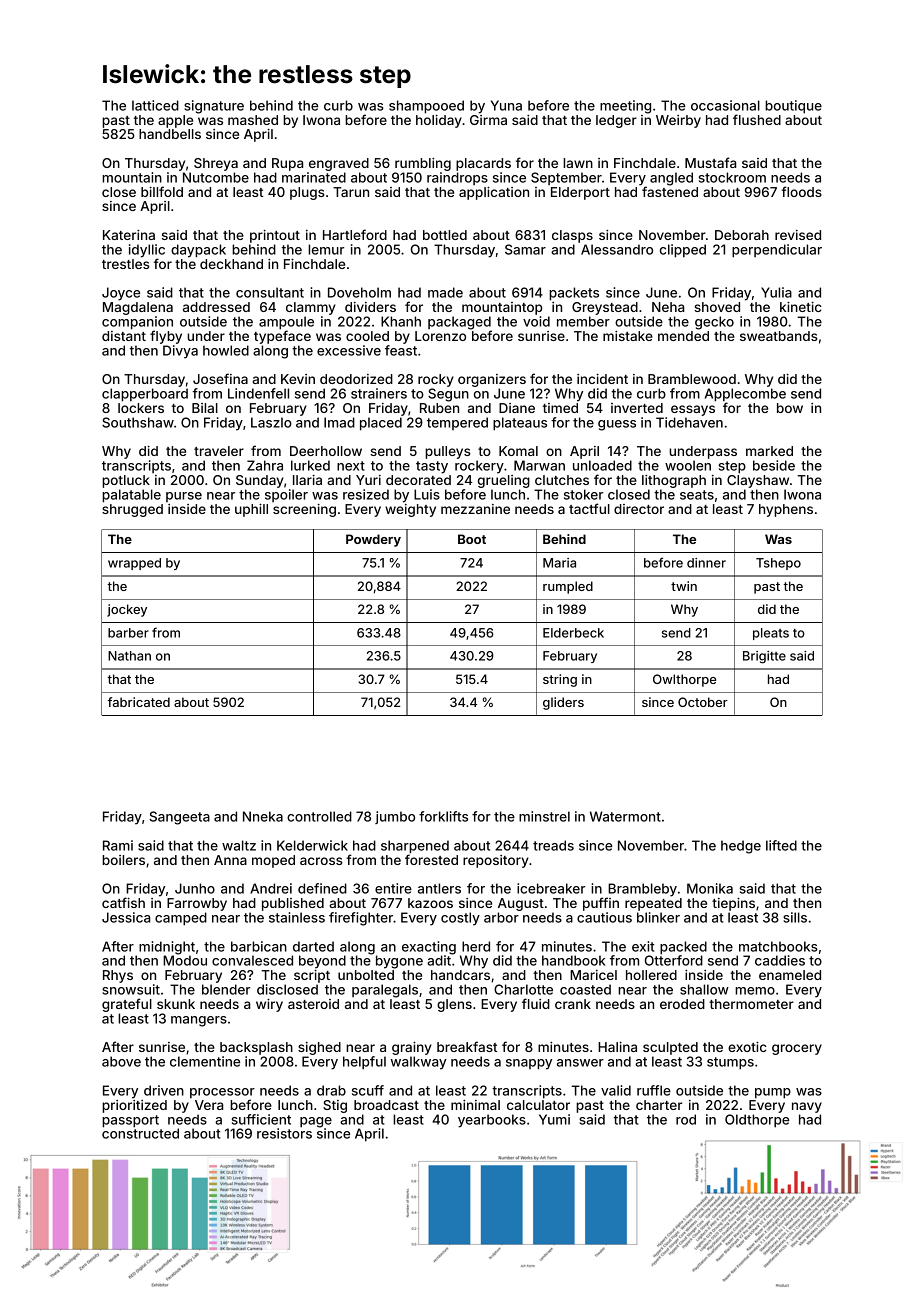  I want to click on minimal, so click(475, 1105).
